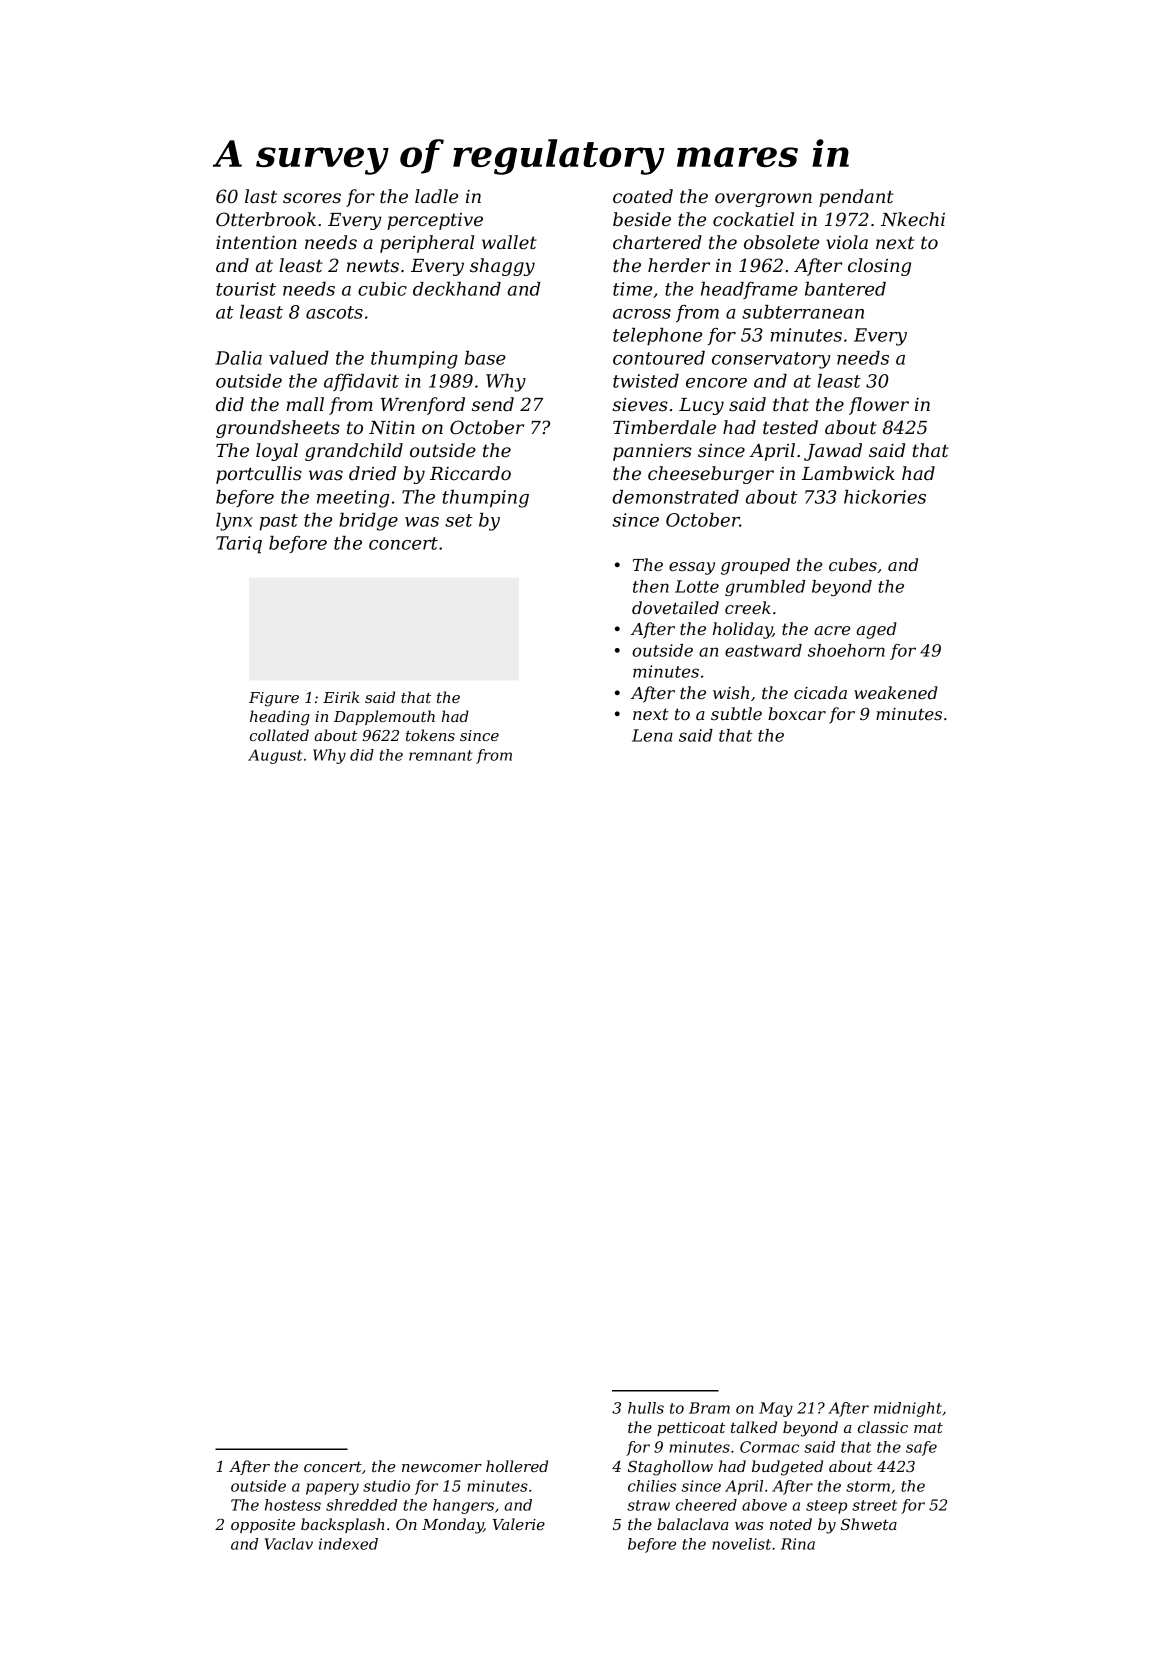  Describe the element at coordinates (675, 497) in the screenshot. I see `demonstrated` at that location.
